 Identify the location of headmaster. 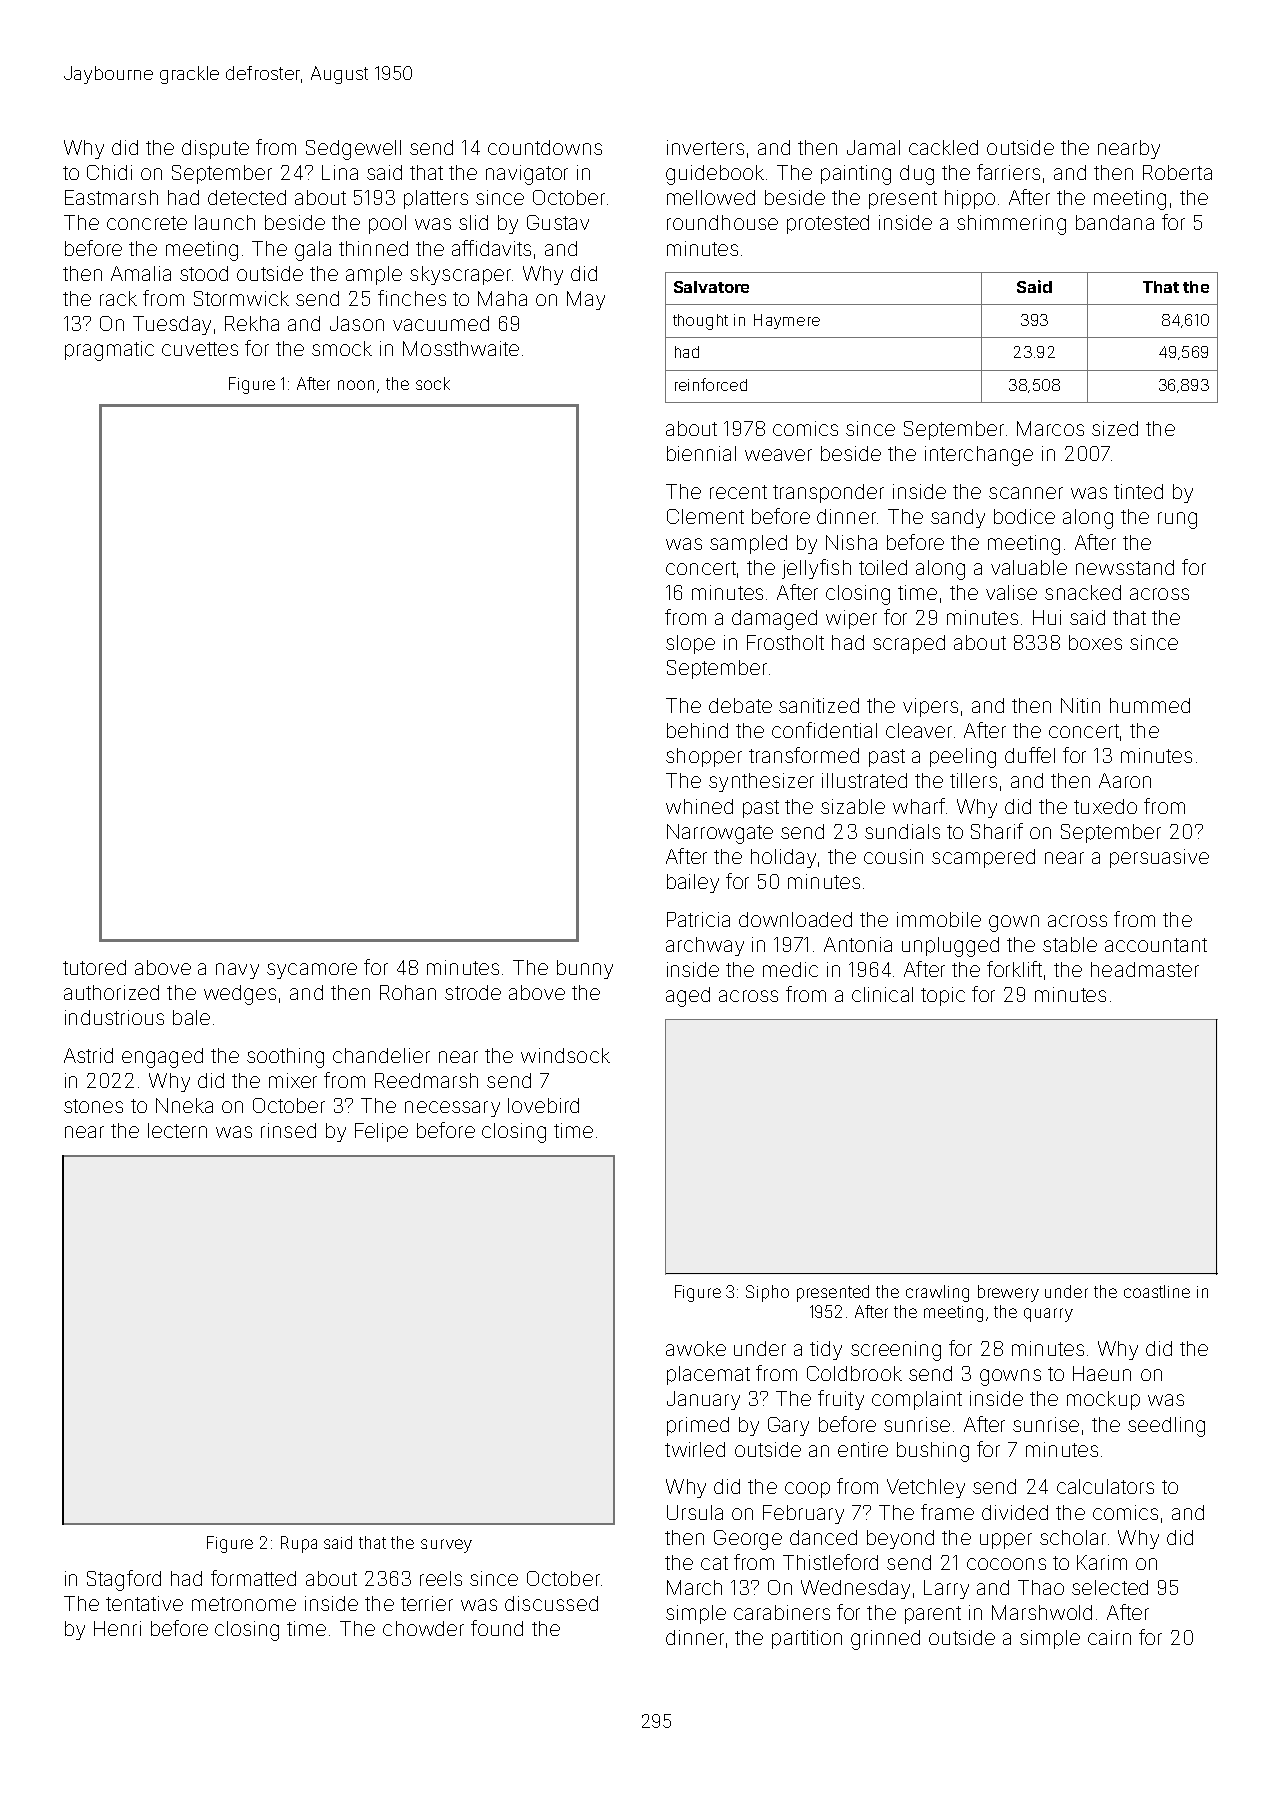
(1145, 969).
